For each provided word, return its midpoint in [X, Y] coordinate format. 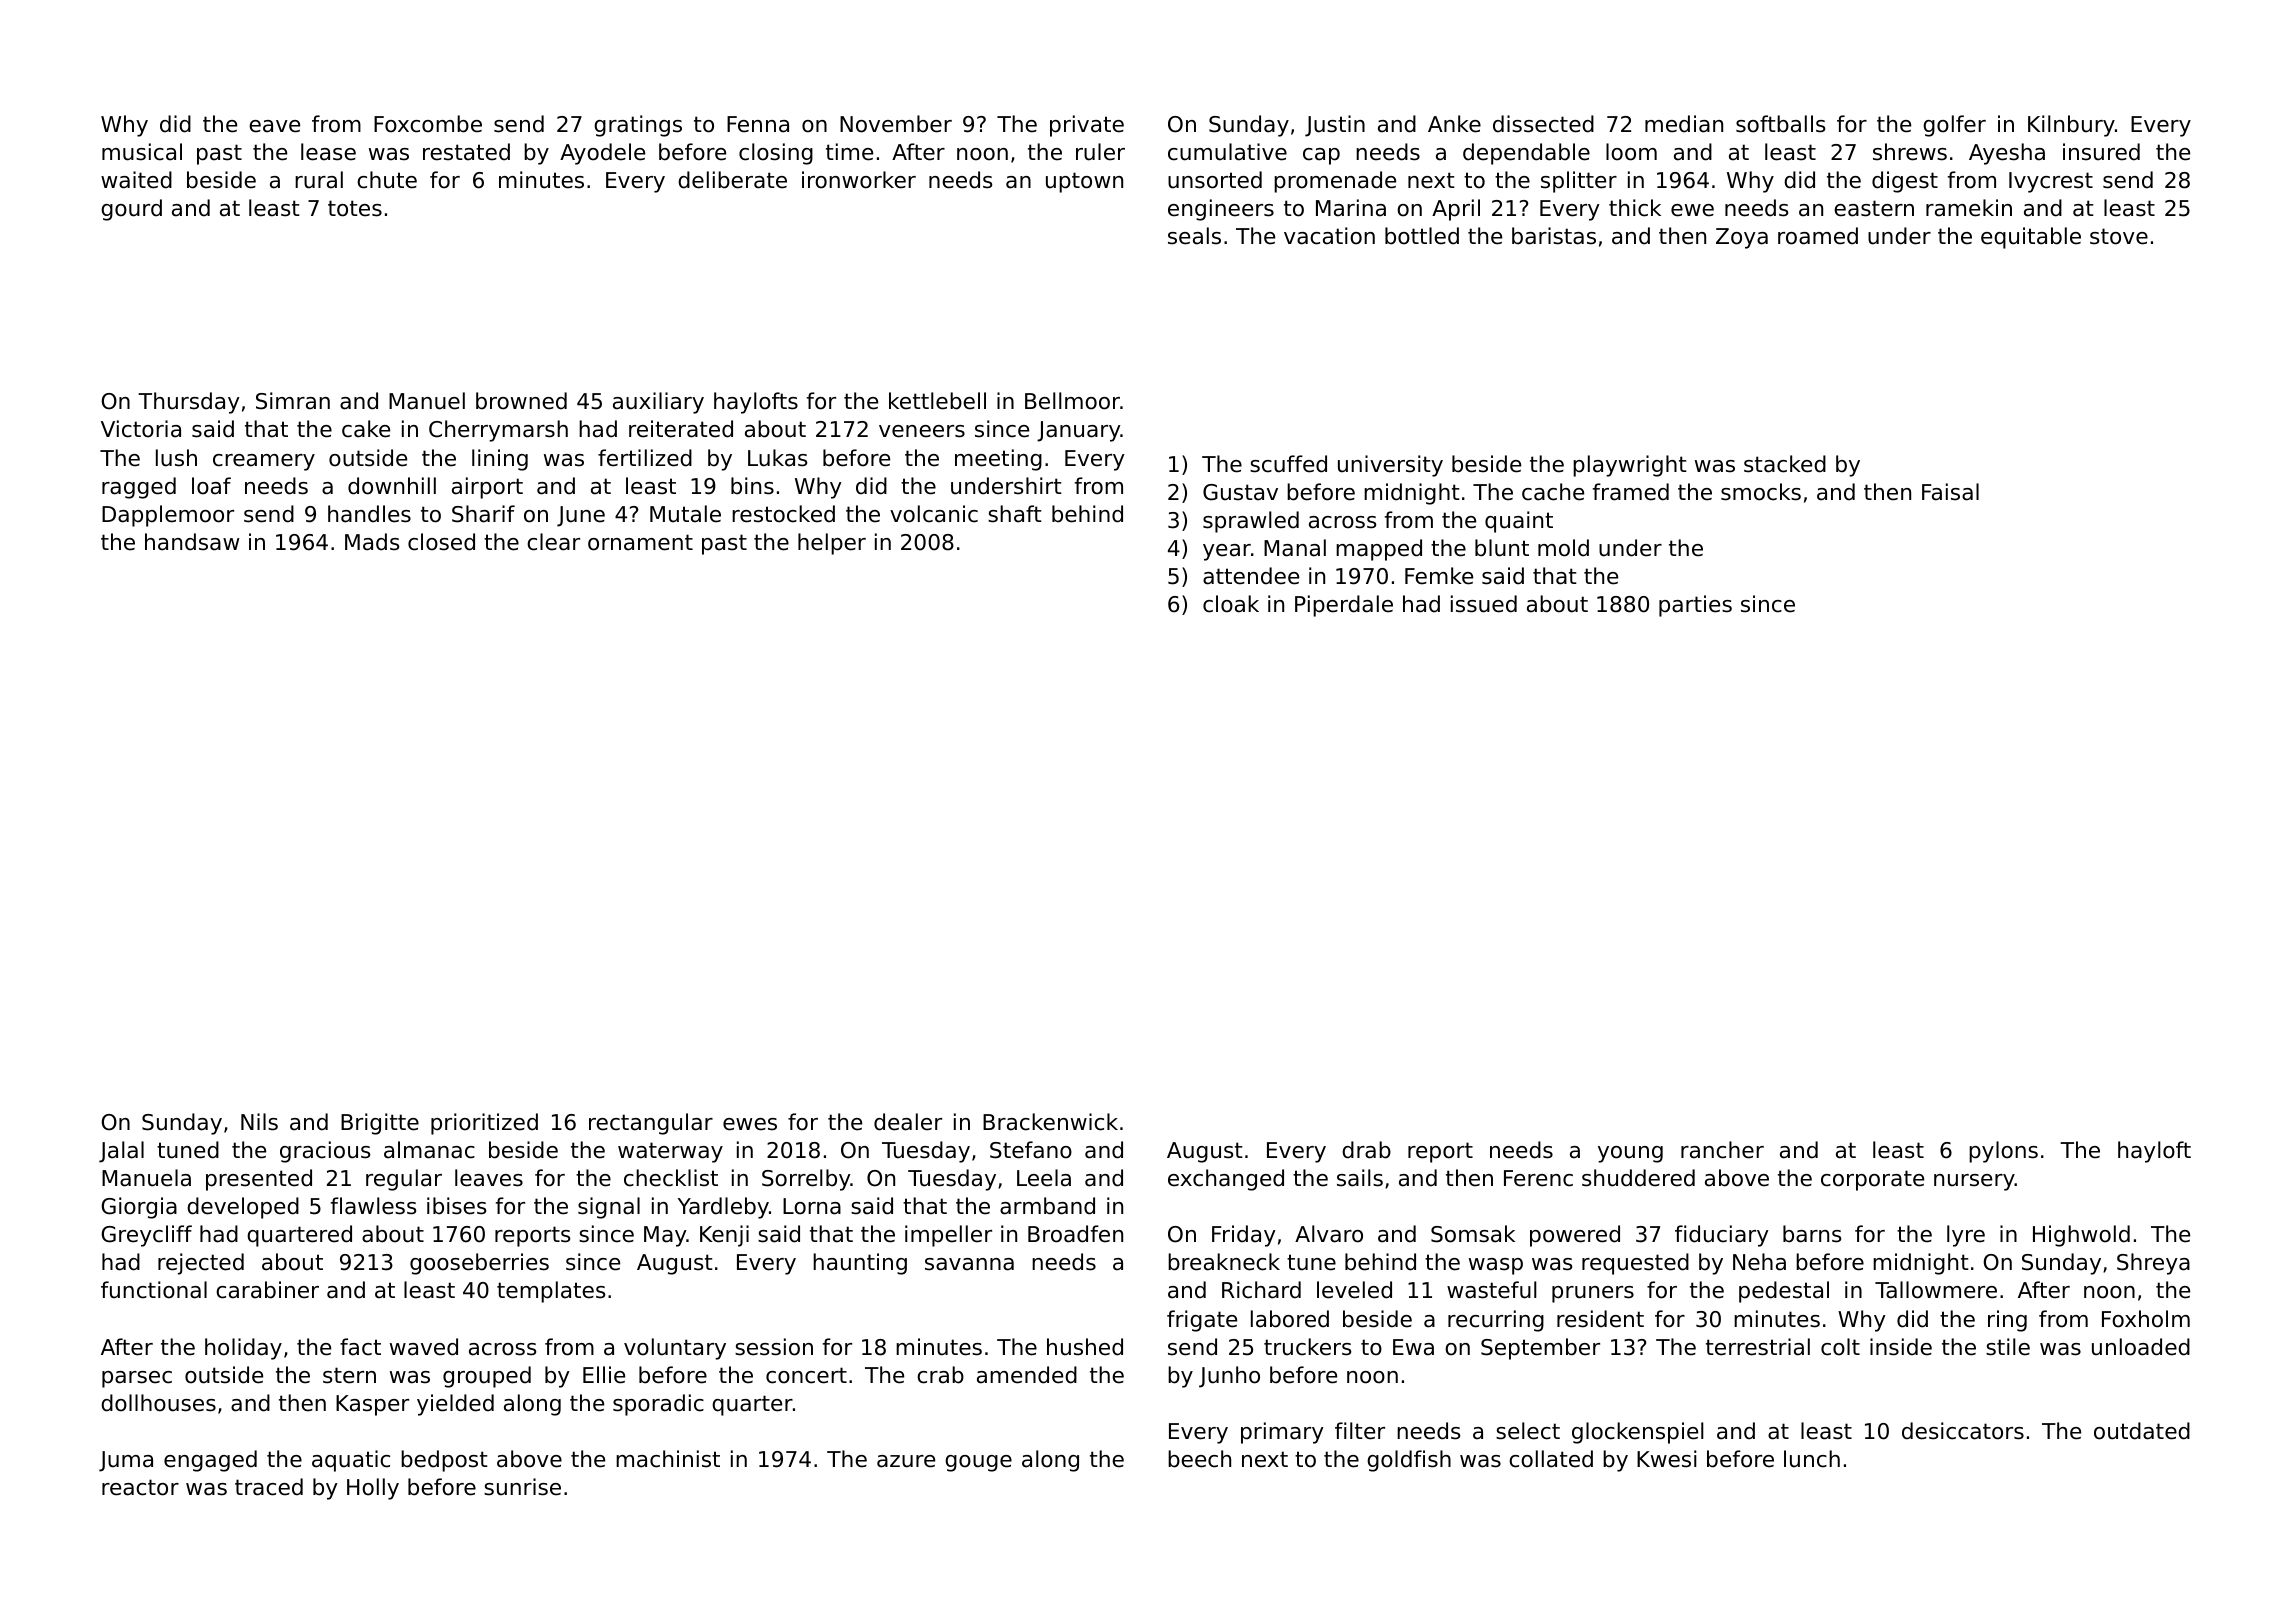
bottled [1422, 236]
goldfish [1409, 1461]
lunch [1812, 1459]
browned [521, 401]
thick [1635, 208]
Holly [373, 1489]
